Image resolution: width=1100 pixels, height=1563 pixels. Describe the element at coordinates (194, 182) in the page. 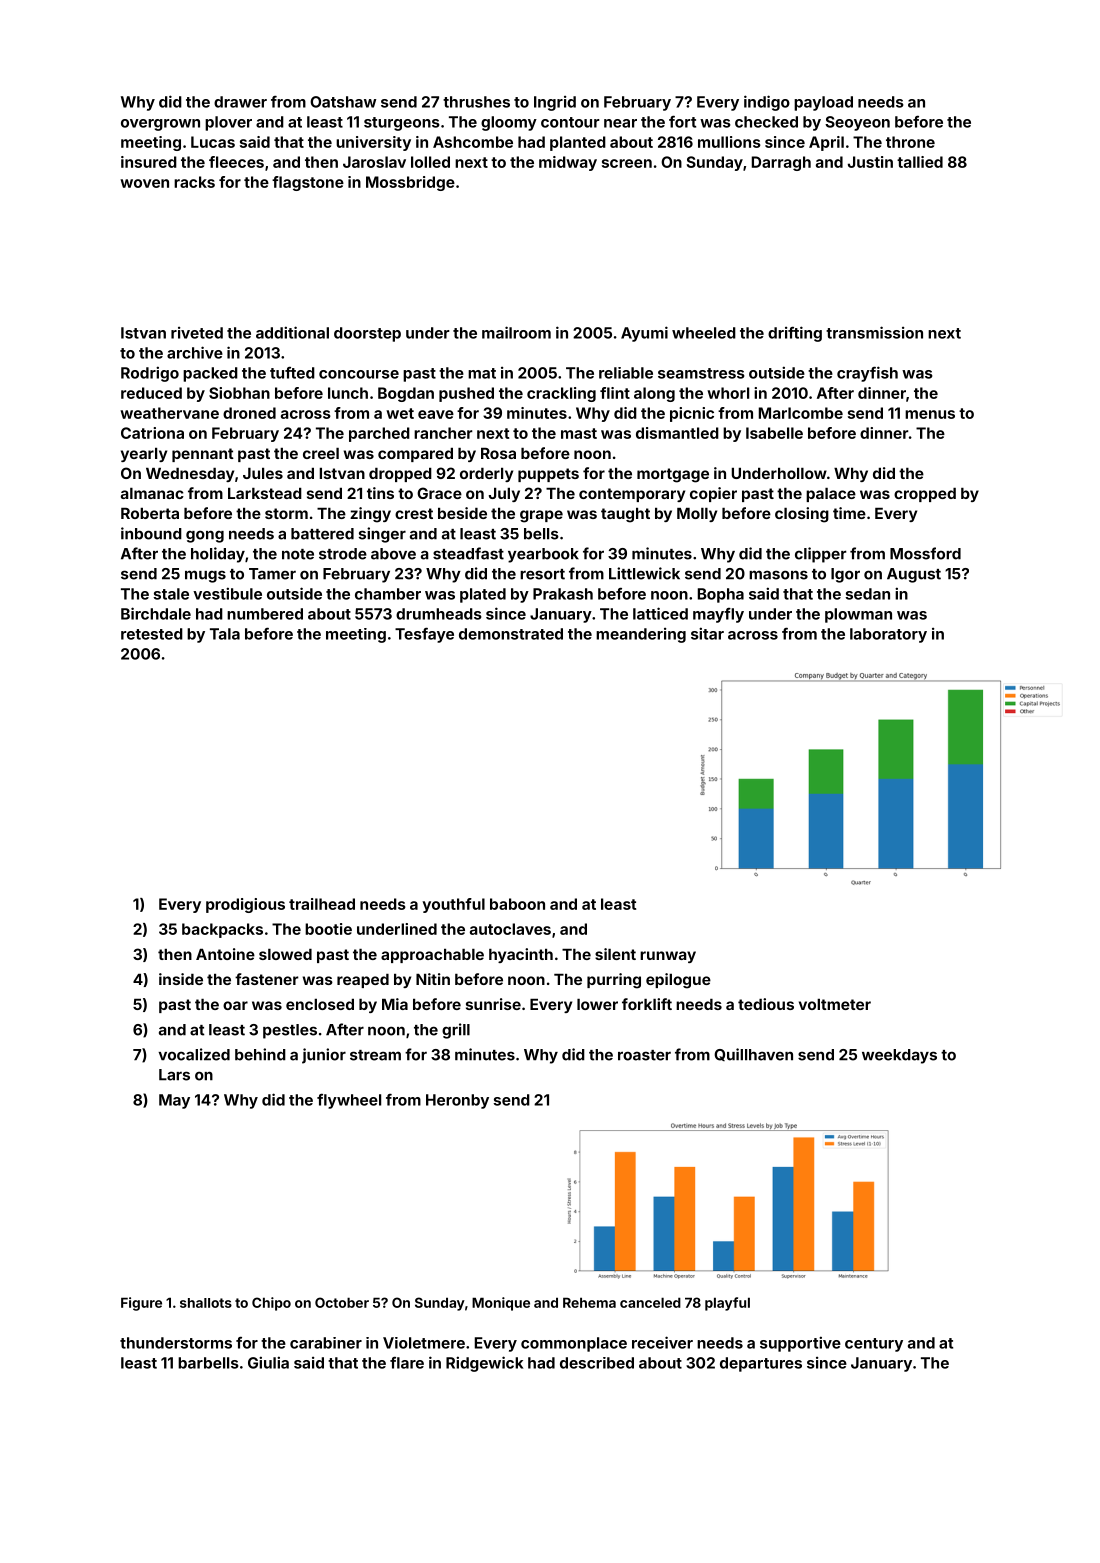

I see `racks` at that location.
